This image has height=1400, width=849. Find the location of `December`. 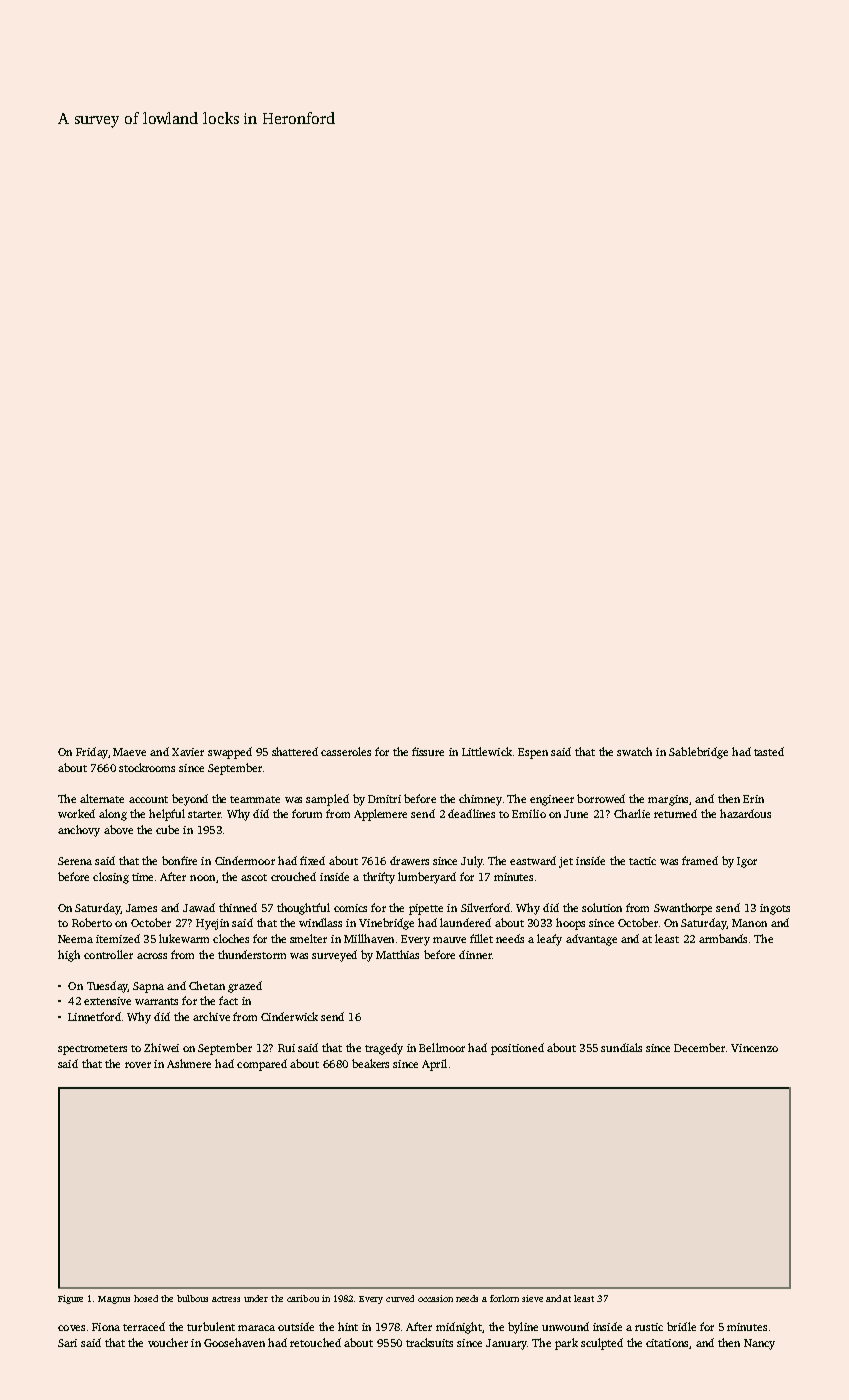

December is located at coordinates (699, 1047).
